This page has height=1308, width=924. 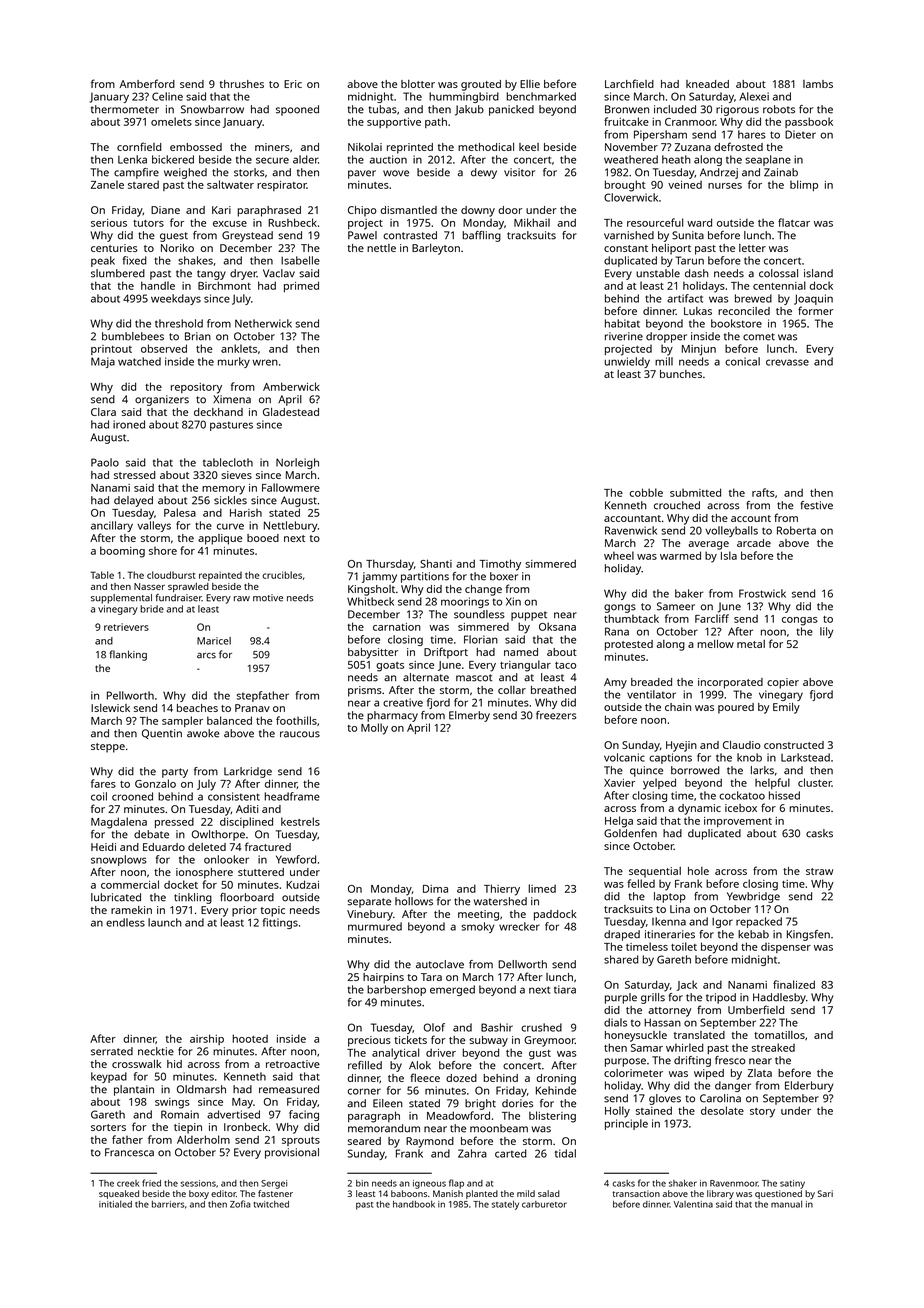 I want to click on Eduardo, so click(x=164, y=847).
